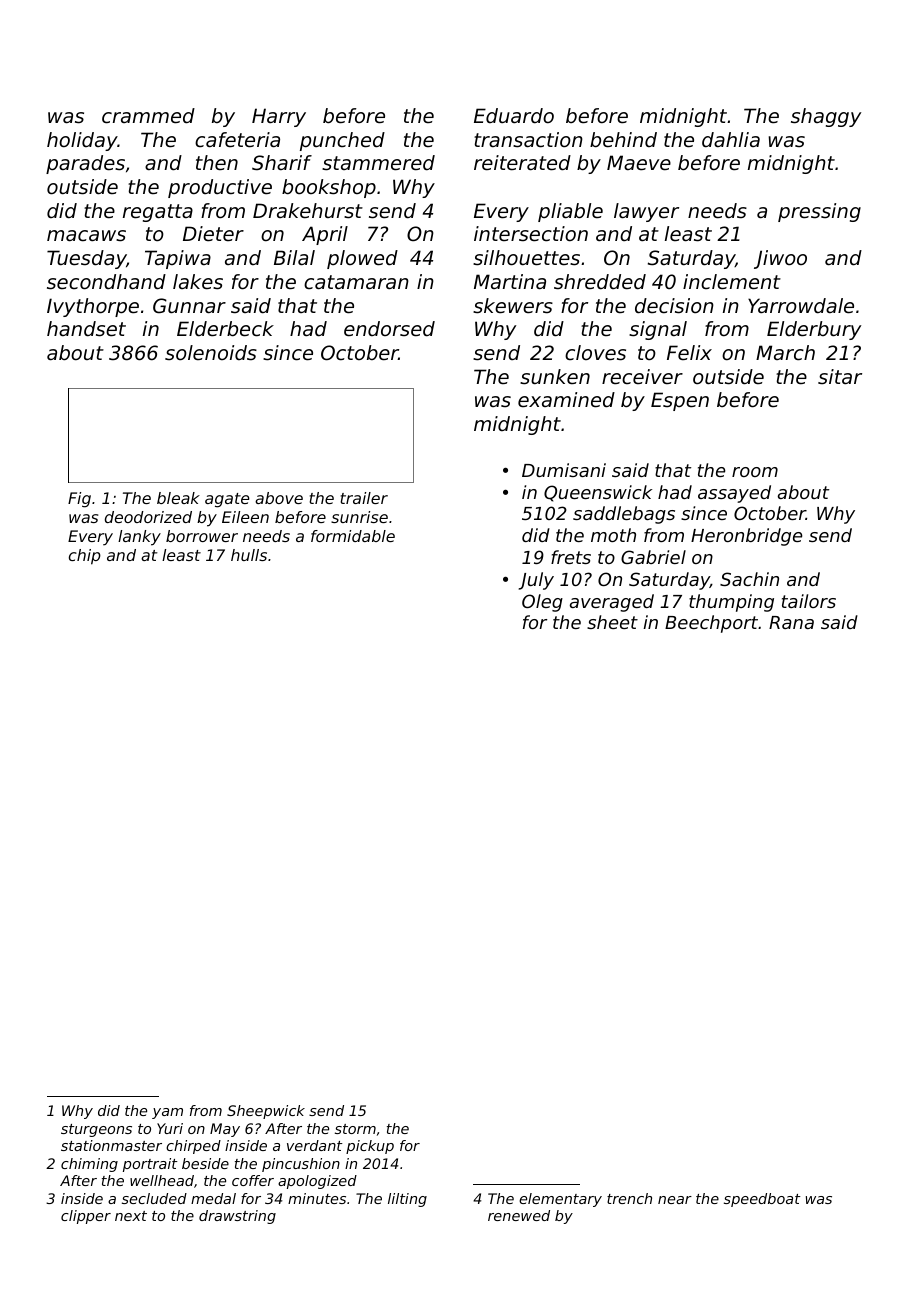 This image has width=908, height=1316. What do you see at coordinates (96, 1130) in the image?
I see `sturgeons` at bounding box center [96, 1130].
